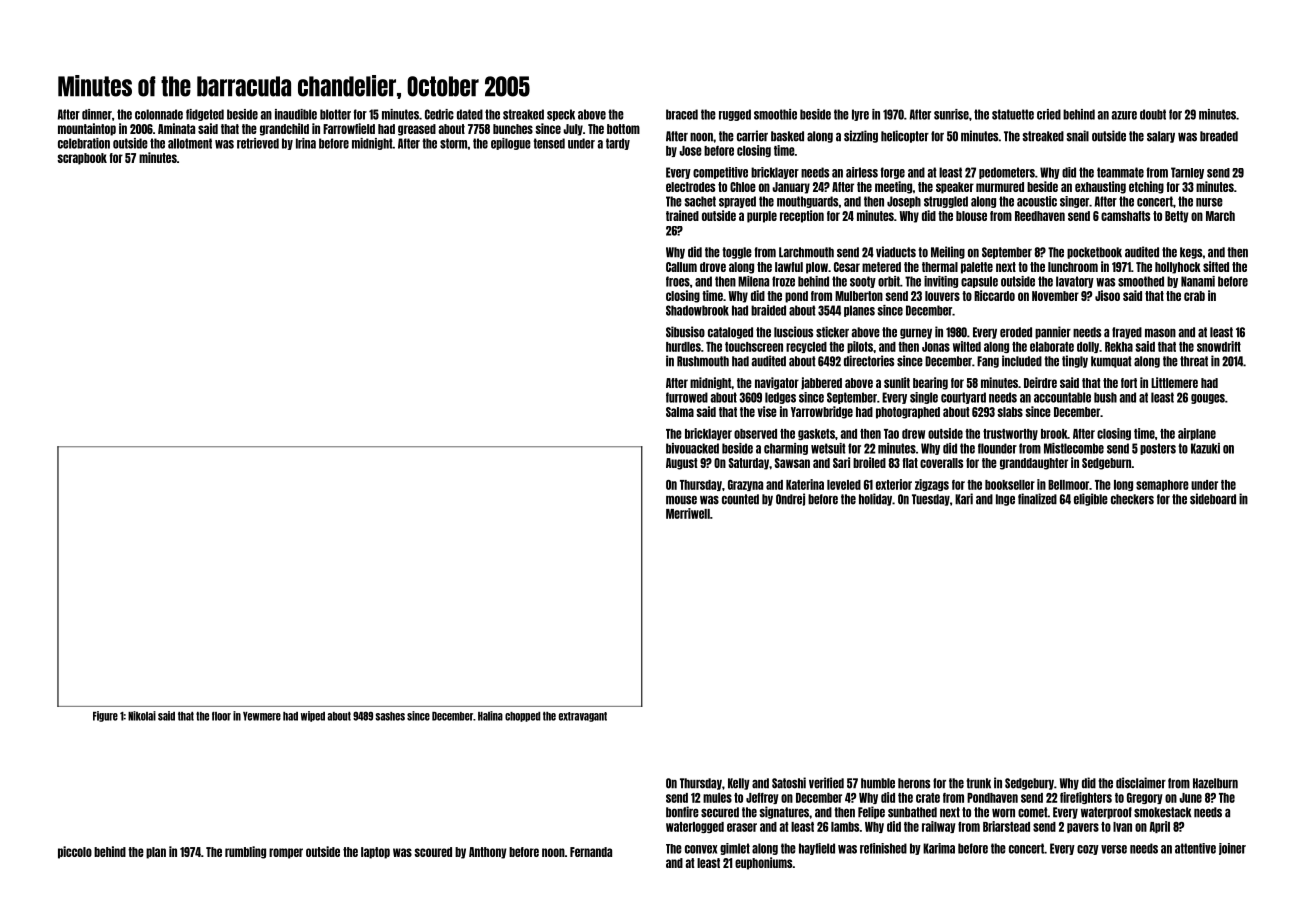 This screenshot has height=924, width=1308. What do you see at coordinates (682, 464) in the screenshot?
I see `August` at bounding box center [682, 464].
